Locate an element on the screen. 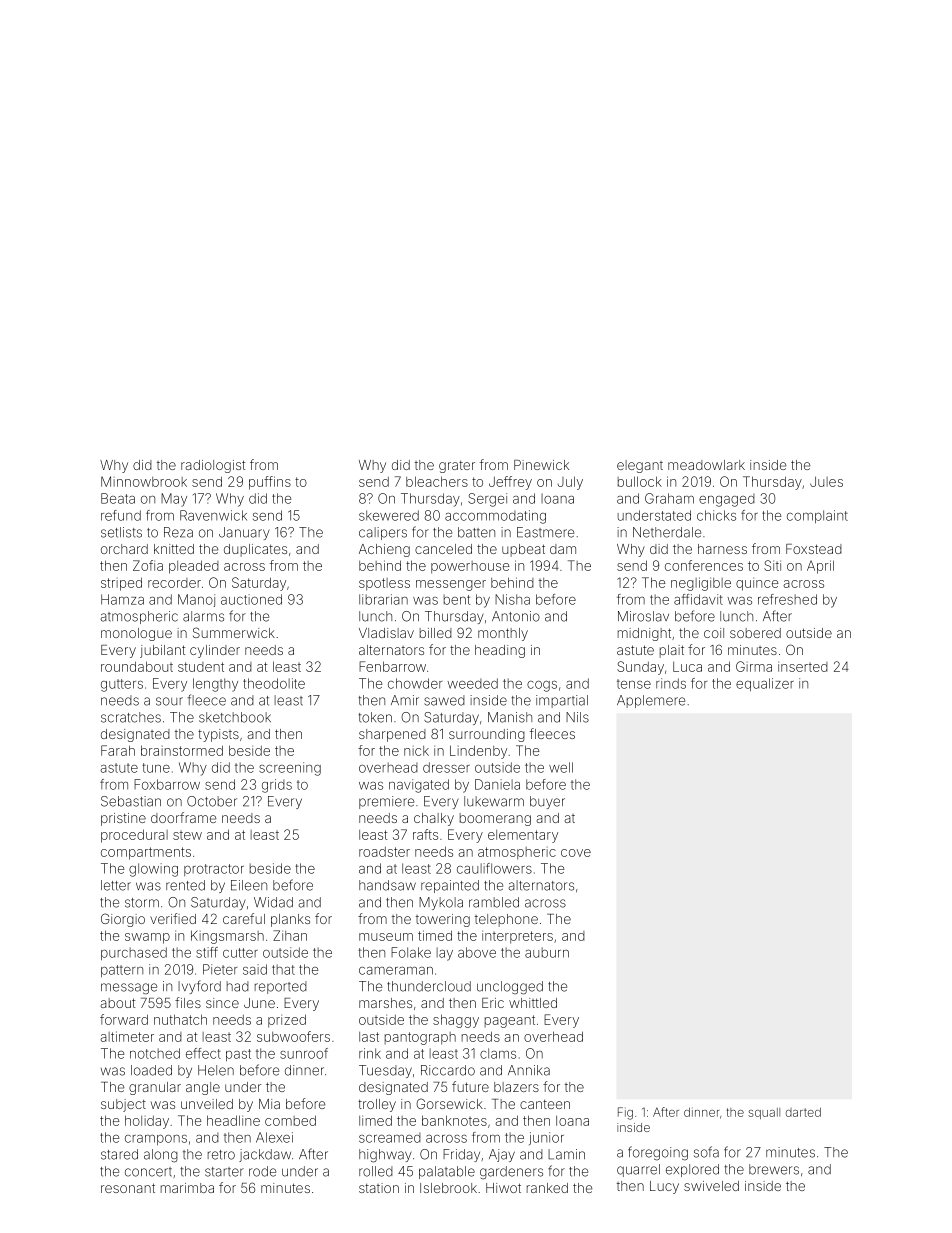 The width and height of the screenshot is (952, 1233). Gorsewick is located at coordinates (449, 1103).
